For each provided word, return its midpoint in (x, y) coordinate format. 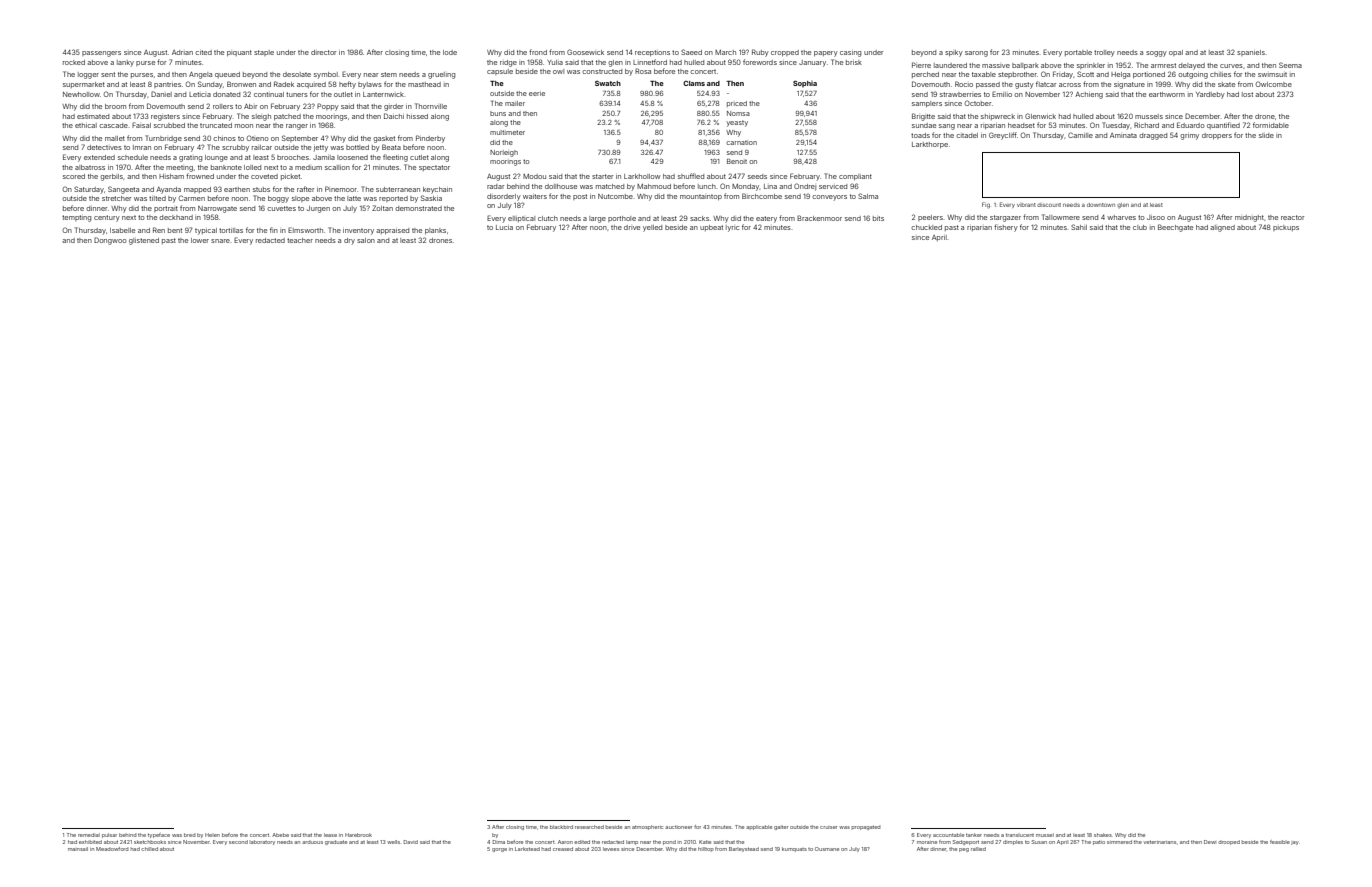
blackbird (561, 827)
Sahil (1079, 227)
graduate (336, 842)
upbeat (711, 228)
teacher (300, 240)
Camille (1080, 135)
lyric (732, 228)
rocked (74, 62)
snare (220, 241)
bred (190, 835)
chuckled (926, 227)
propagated (866, 827)
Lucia (504, 227)
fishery (1006, 228)
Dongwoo (110, 241)
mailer (515, 103)
